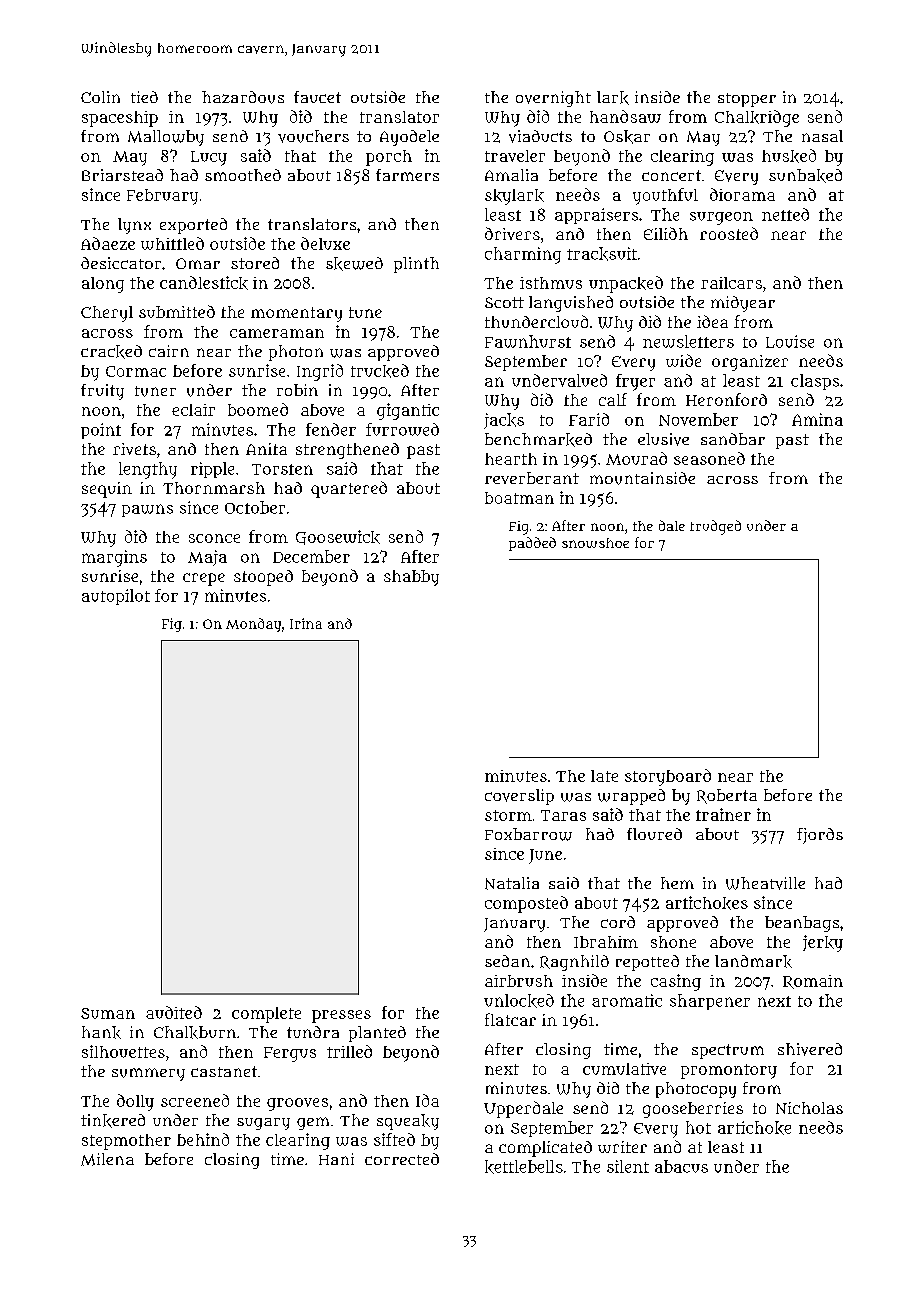 The image size is (924, 1314). What do you see at coordinates (341, 1016) in the document?
I see `presses` at bounding box center [341, 1016].
